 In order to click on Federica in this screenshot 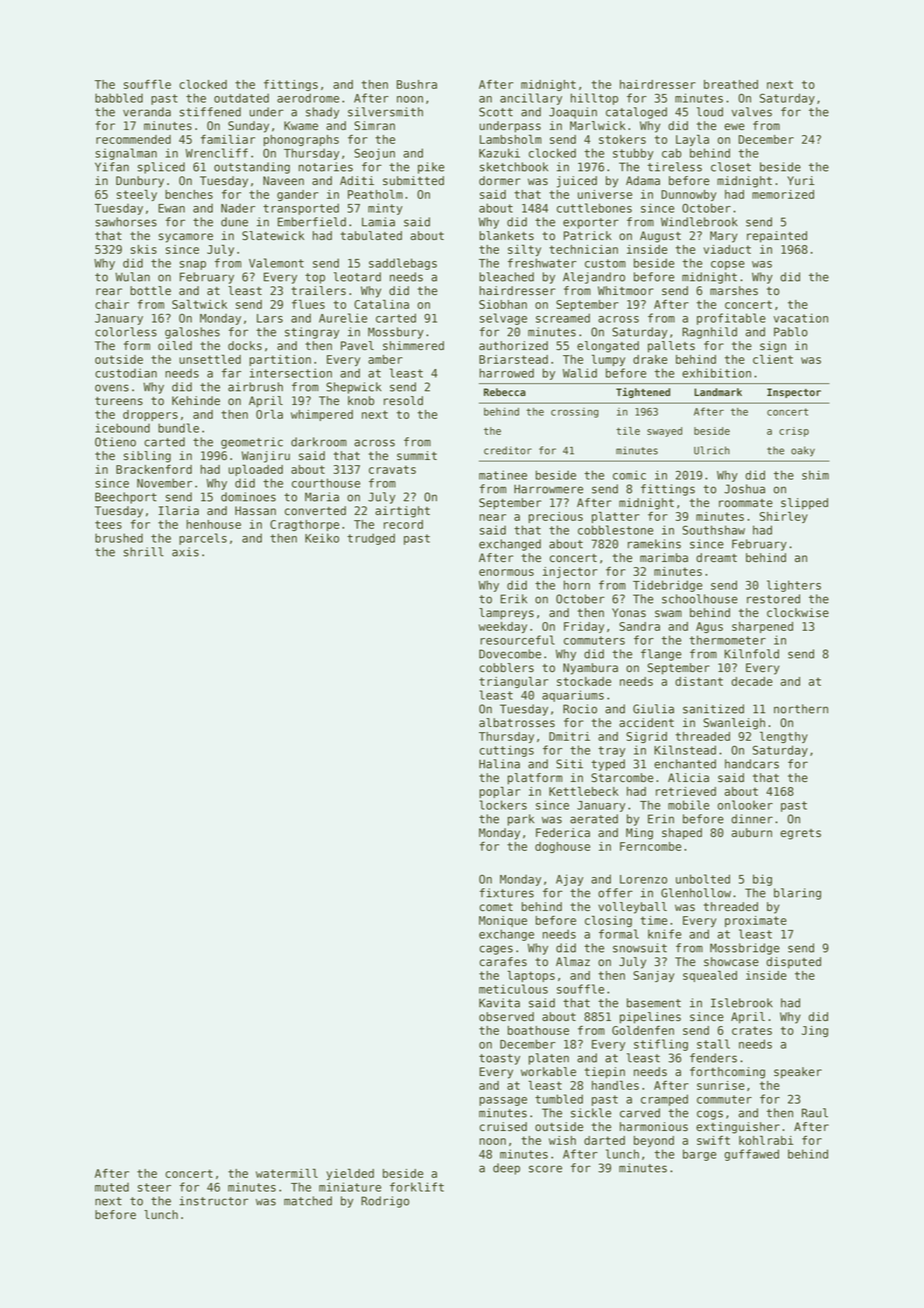, I will do `click(563, 833)`.
